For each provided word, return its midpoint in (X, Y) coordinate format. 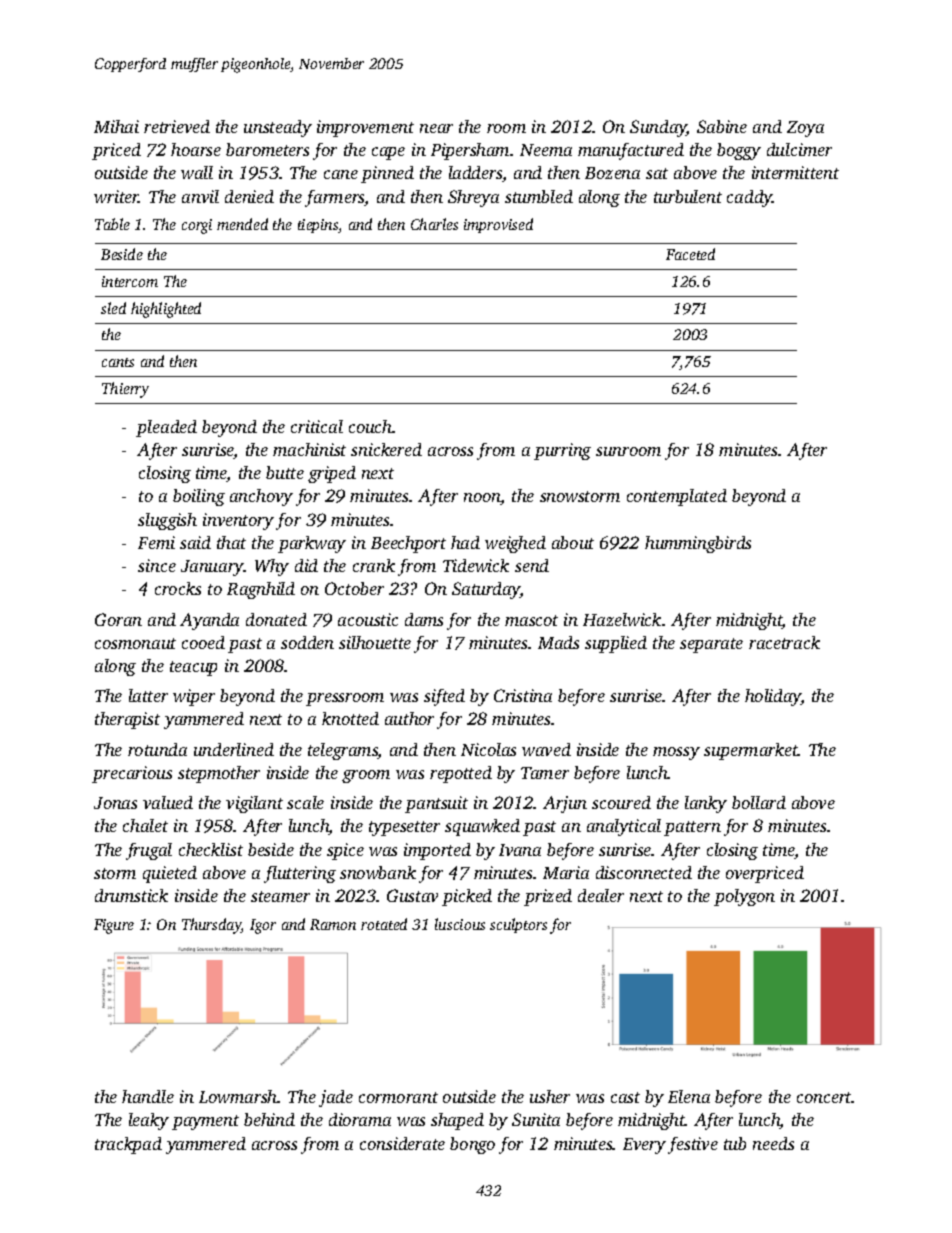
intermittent (795, 172)
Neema (546, 150)
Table (112, 224)
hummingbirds (698, 544)
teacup (193, 668)
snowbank (378, 872)
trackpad (128, 1145)
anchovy (261, 497)
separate (711, 645)
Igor (263, 926)
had (465, 542)
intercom (130, 281)
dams (424, 619)
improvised (498, 225)
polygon (744, 897)
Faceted (690, 254)
